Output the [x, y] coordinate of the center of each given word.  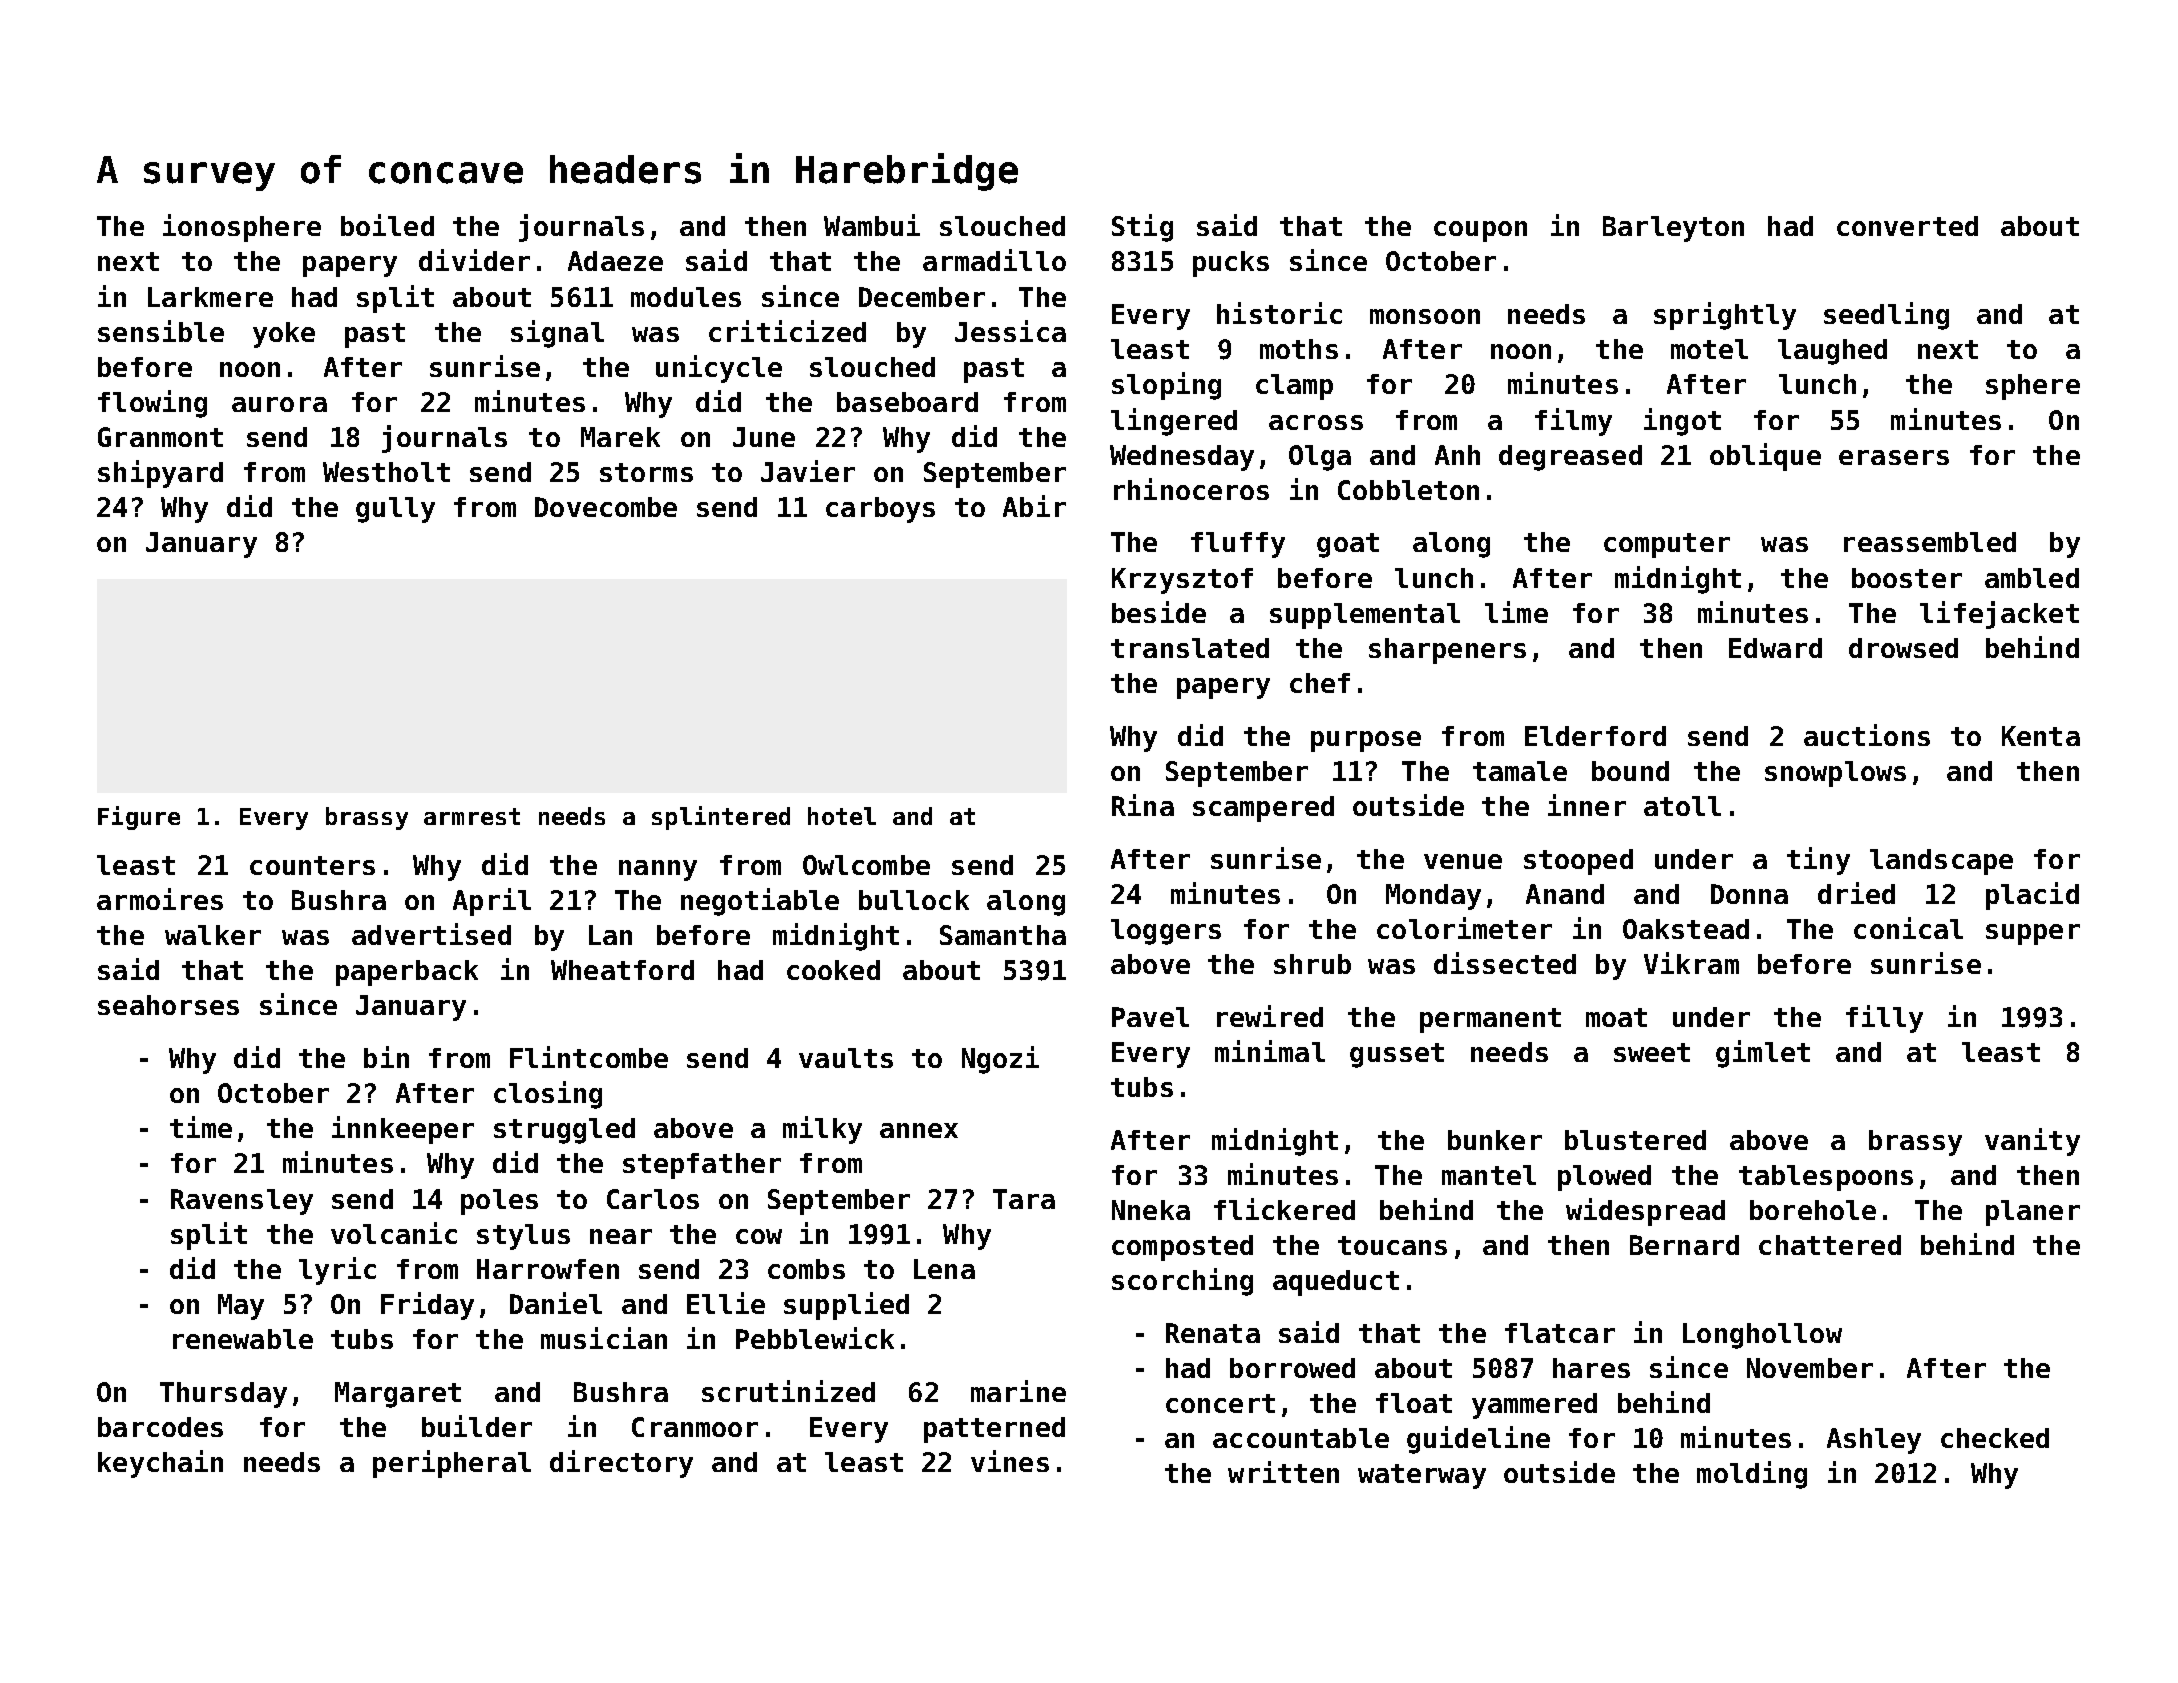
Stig [1142, 228]
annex [919, 1130]
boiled [387, 225]
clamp [1294, 387]
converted [1907, 226]
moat [1616, 1017]
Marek [620, 437]
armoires [160, 899]
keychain [160, 1464]
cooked [833, 970]
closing [548, 1095]
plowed [1604, 1178]
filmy [1573, 422]
